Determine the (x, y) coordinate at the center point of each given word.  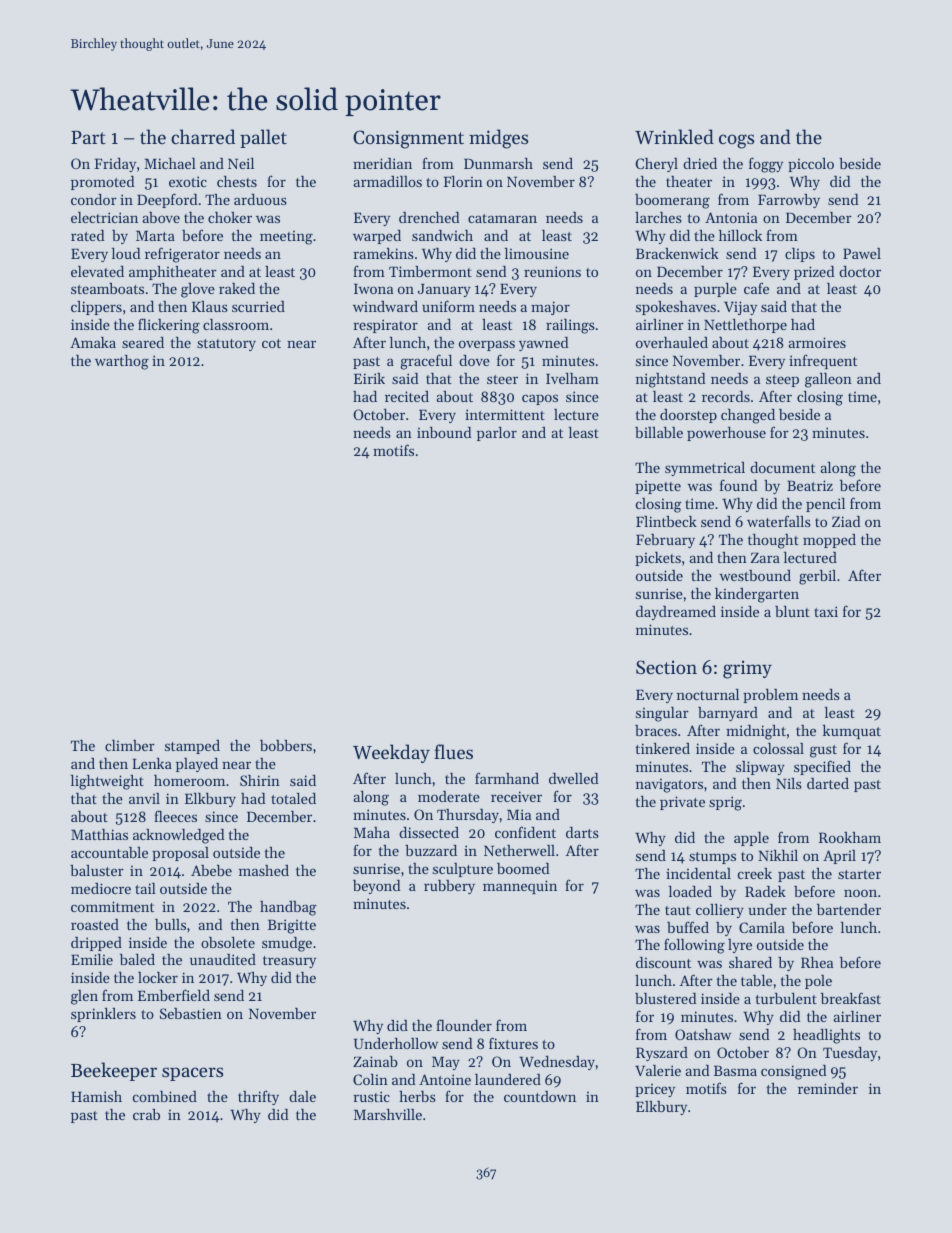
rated (87, 235)
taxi (826, 611)
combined (165, 1096)
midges (498, 139)
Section (666, 667)
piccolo (811, 165)
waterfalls (779, 521)
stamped (192, 747)
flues (454, 751)
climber (130, 745)
